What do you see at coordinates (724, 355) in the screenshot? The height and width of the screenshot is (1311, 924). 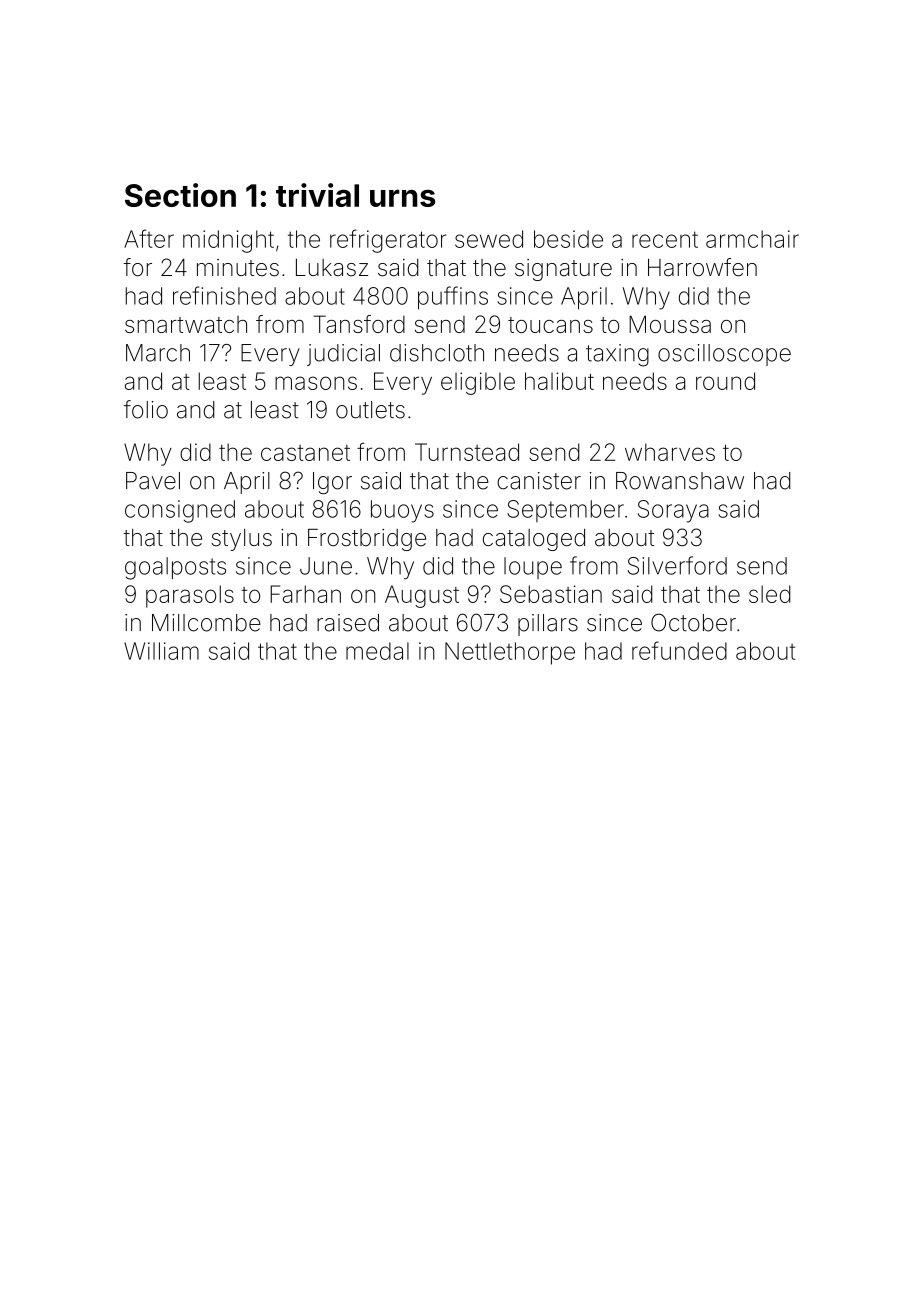 I see `oscilloscope` at bounding box center [724, 355].
